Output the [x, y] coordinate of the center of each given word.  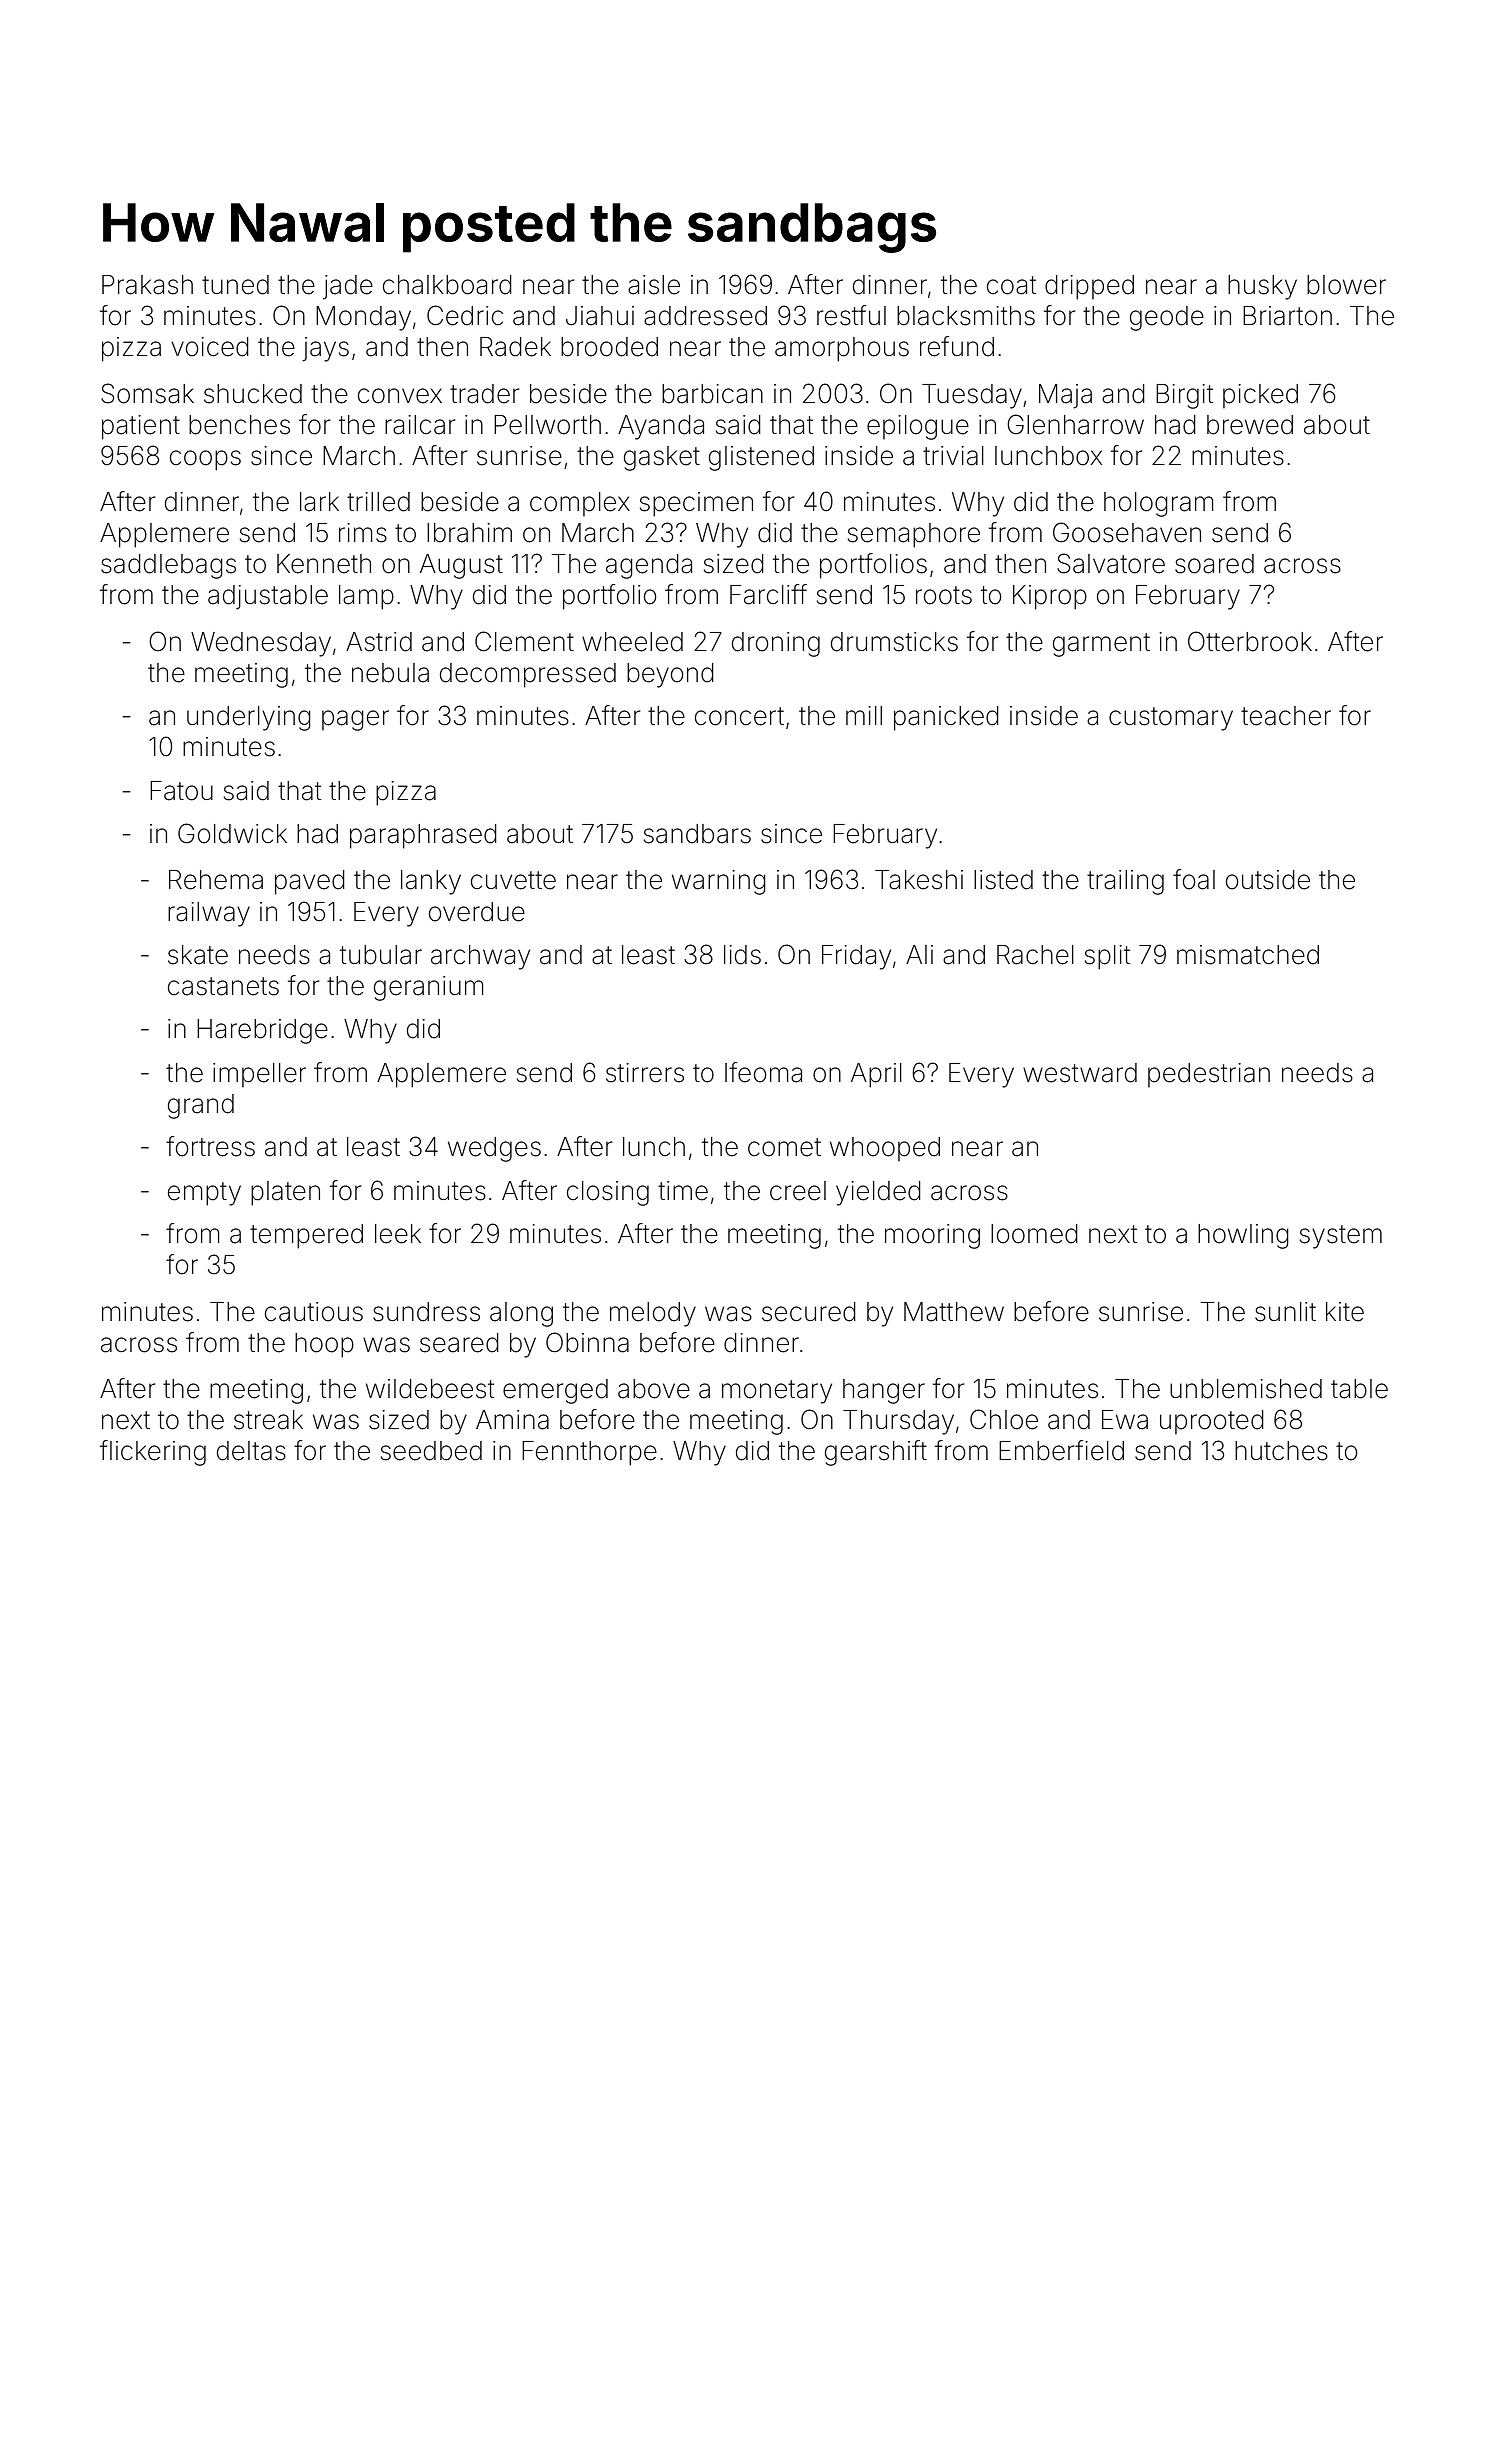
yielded [878, 1193]
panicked [946, 718]
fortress [210, 1146]
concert [739, 716]
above [654, 1389]
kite [1345, 1312]
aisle [654, 285]
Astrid [379, 642]
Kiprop [1050, 597]
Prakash [147, 285]
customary [1171, 719]
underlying [249, 718]
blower [1346, 285]
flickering [153, 1453]
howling [1243, 1236]
